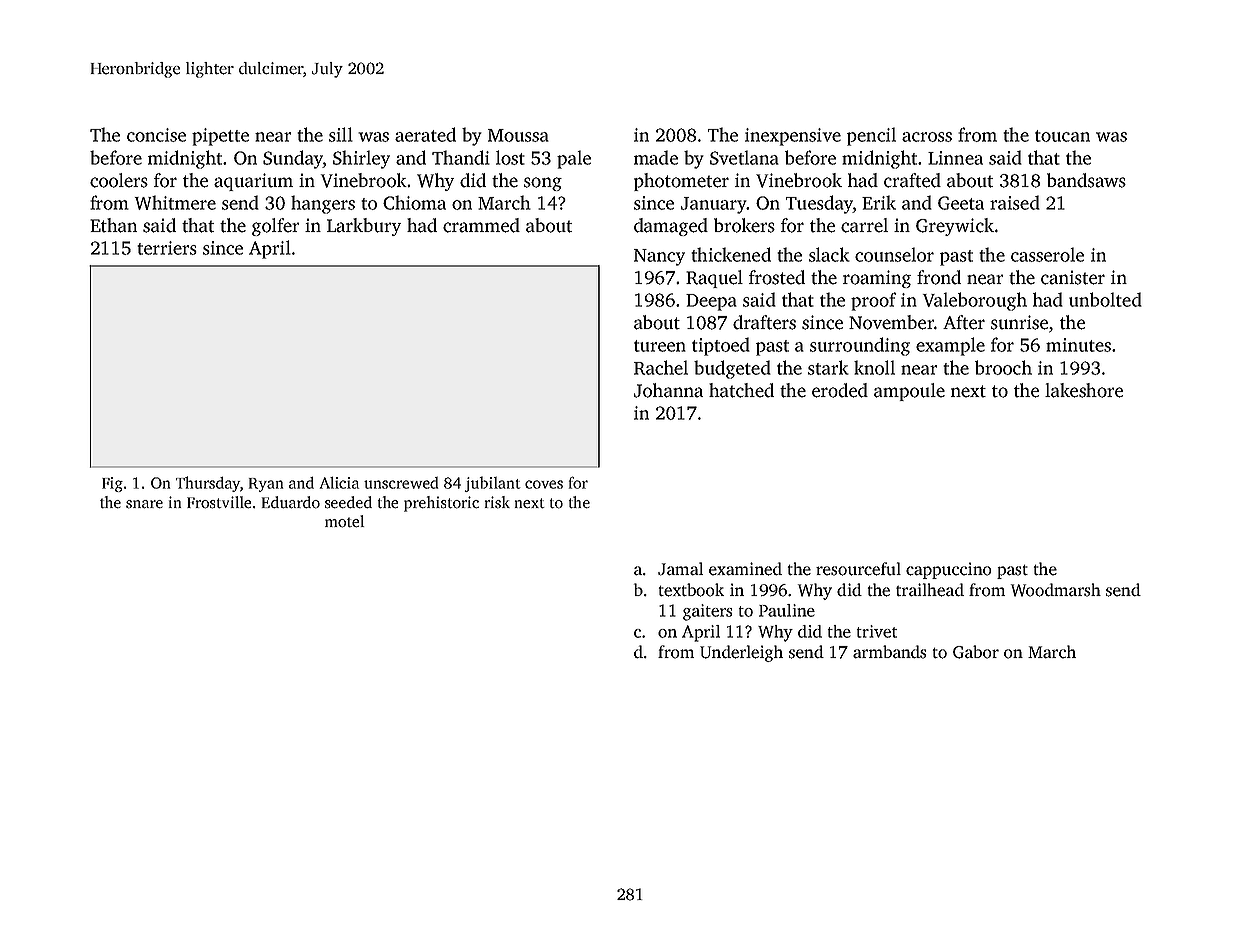 The height and width of the screenshot is (952, 1233). I want to click on resourceful, so click(858, 569).
